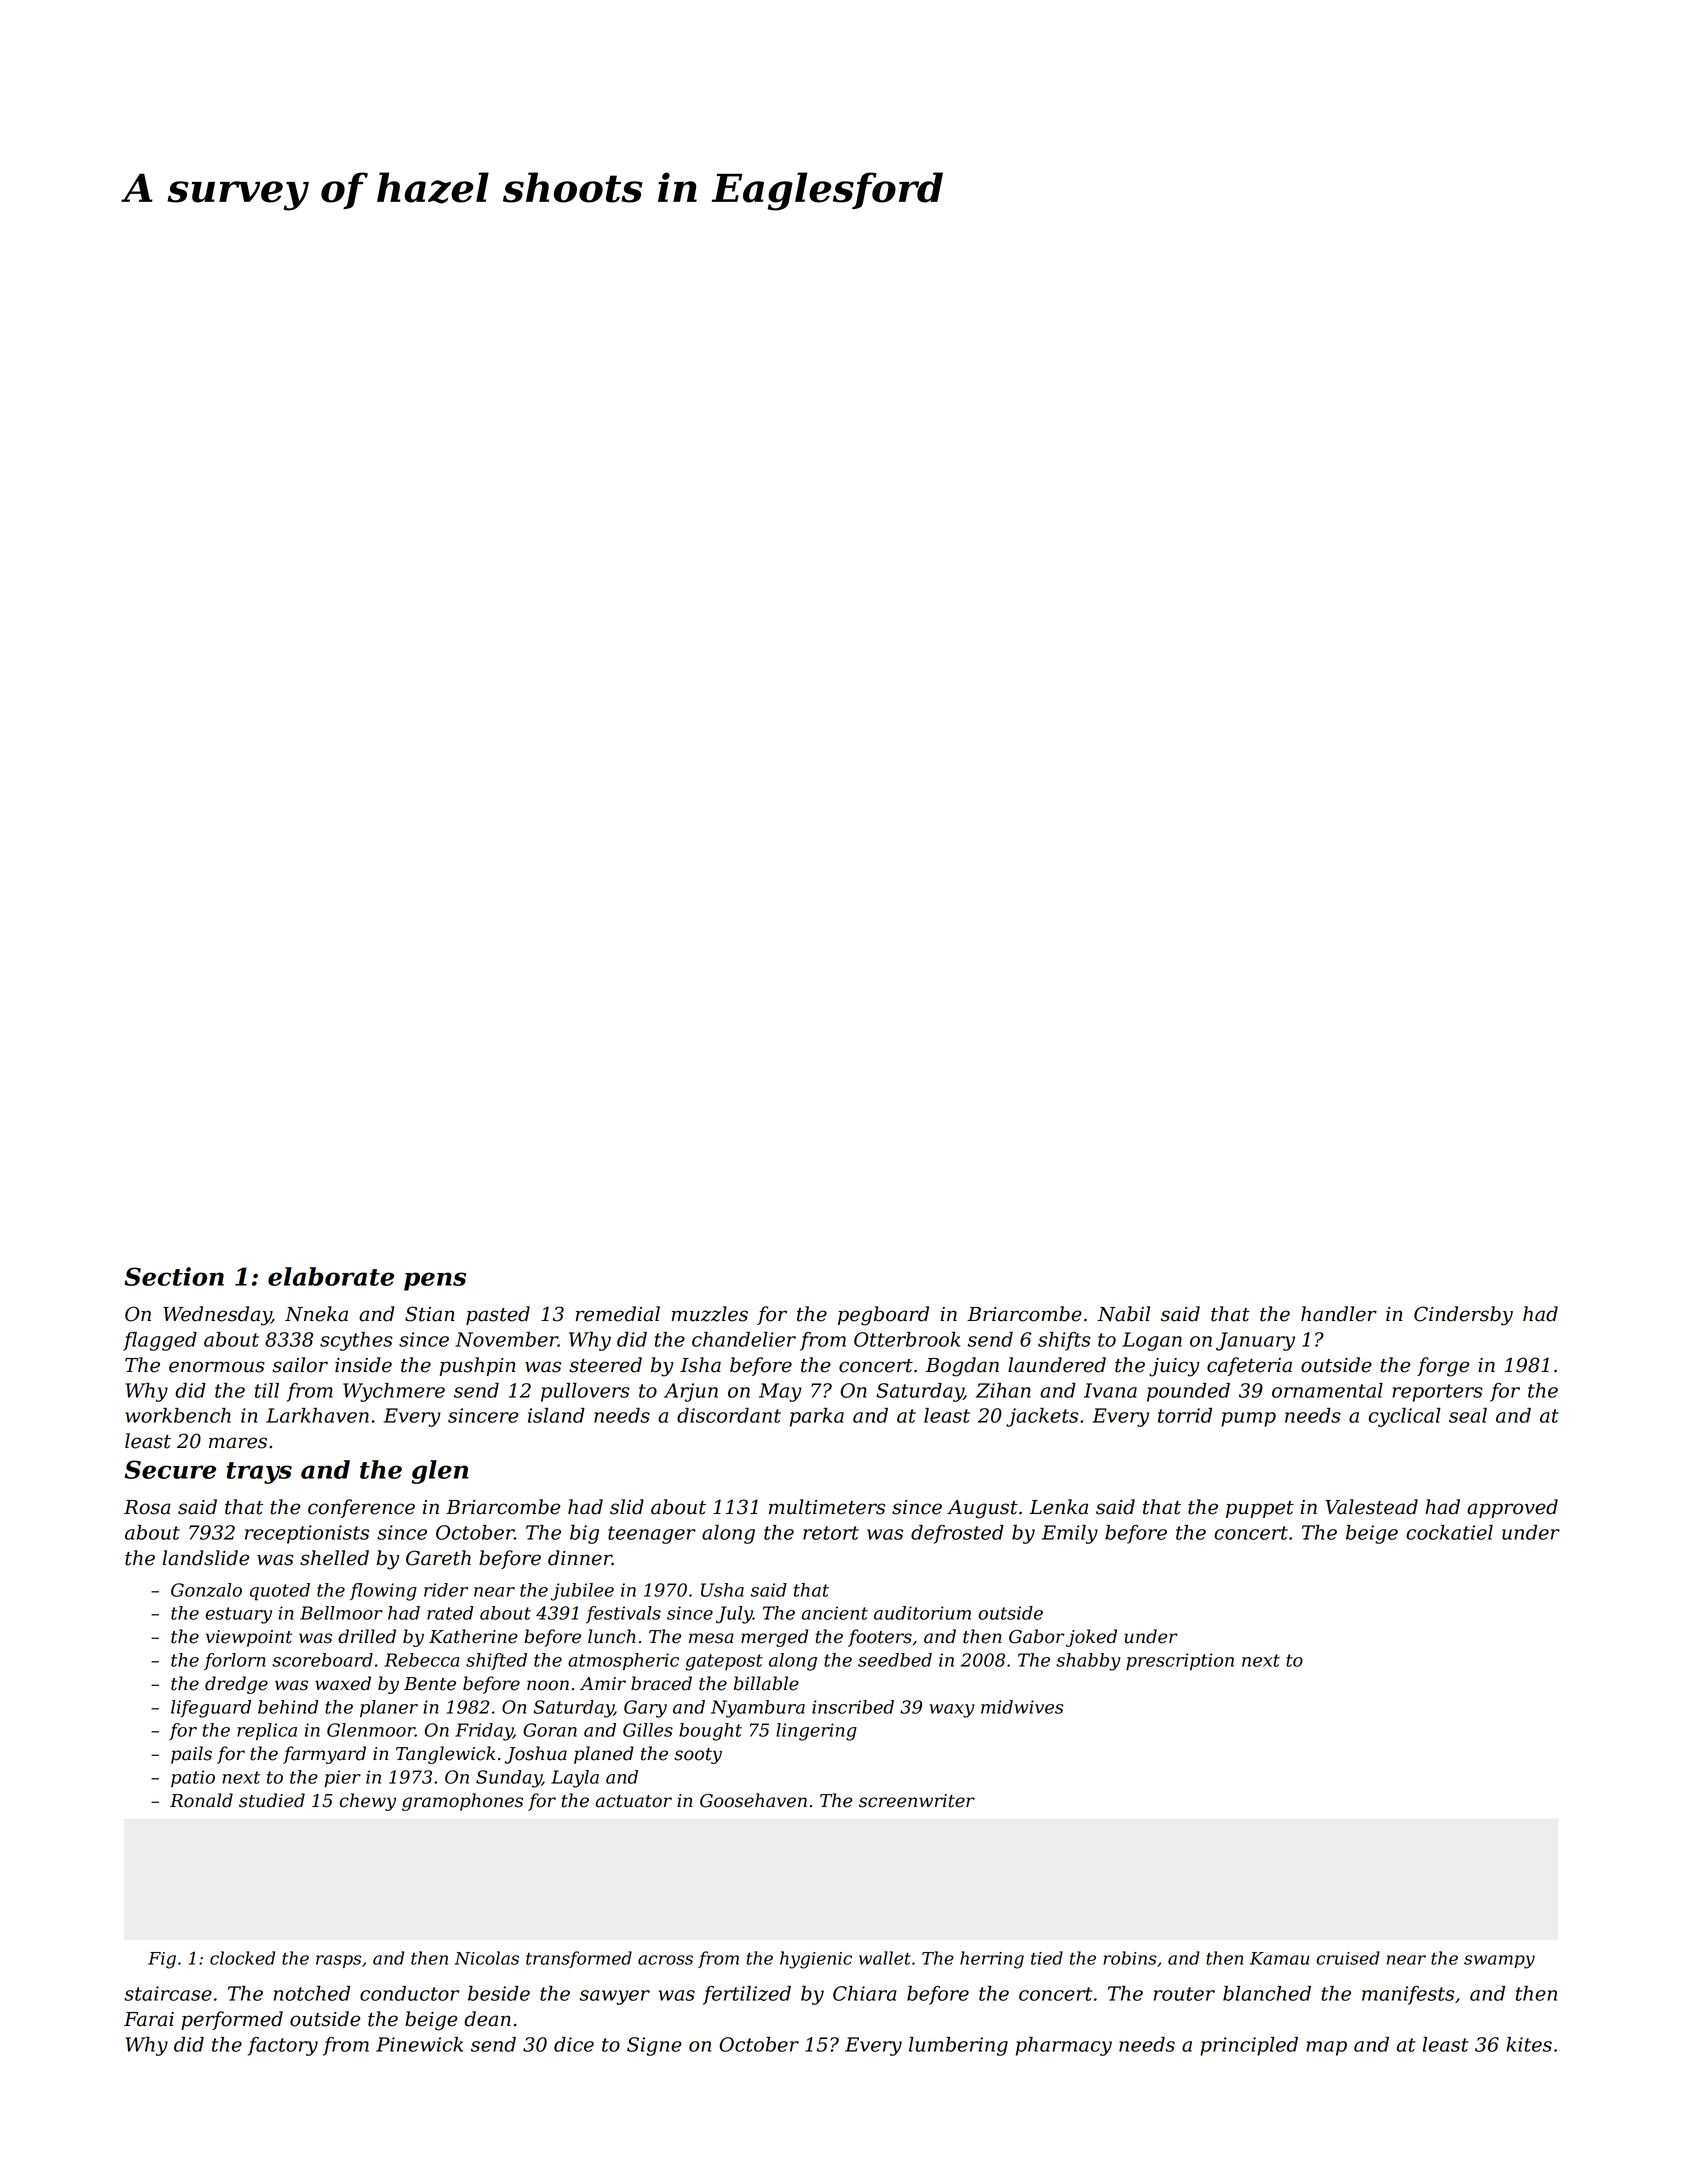 The width and height of the document is (1683, 2178). What do you see at coordinates (367, 1802) in the document?
I see `chewy` at bounding box center [367, 1802].
